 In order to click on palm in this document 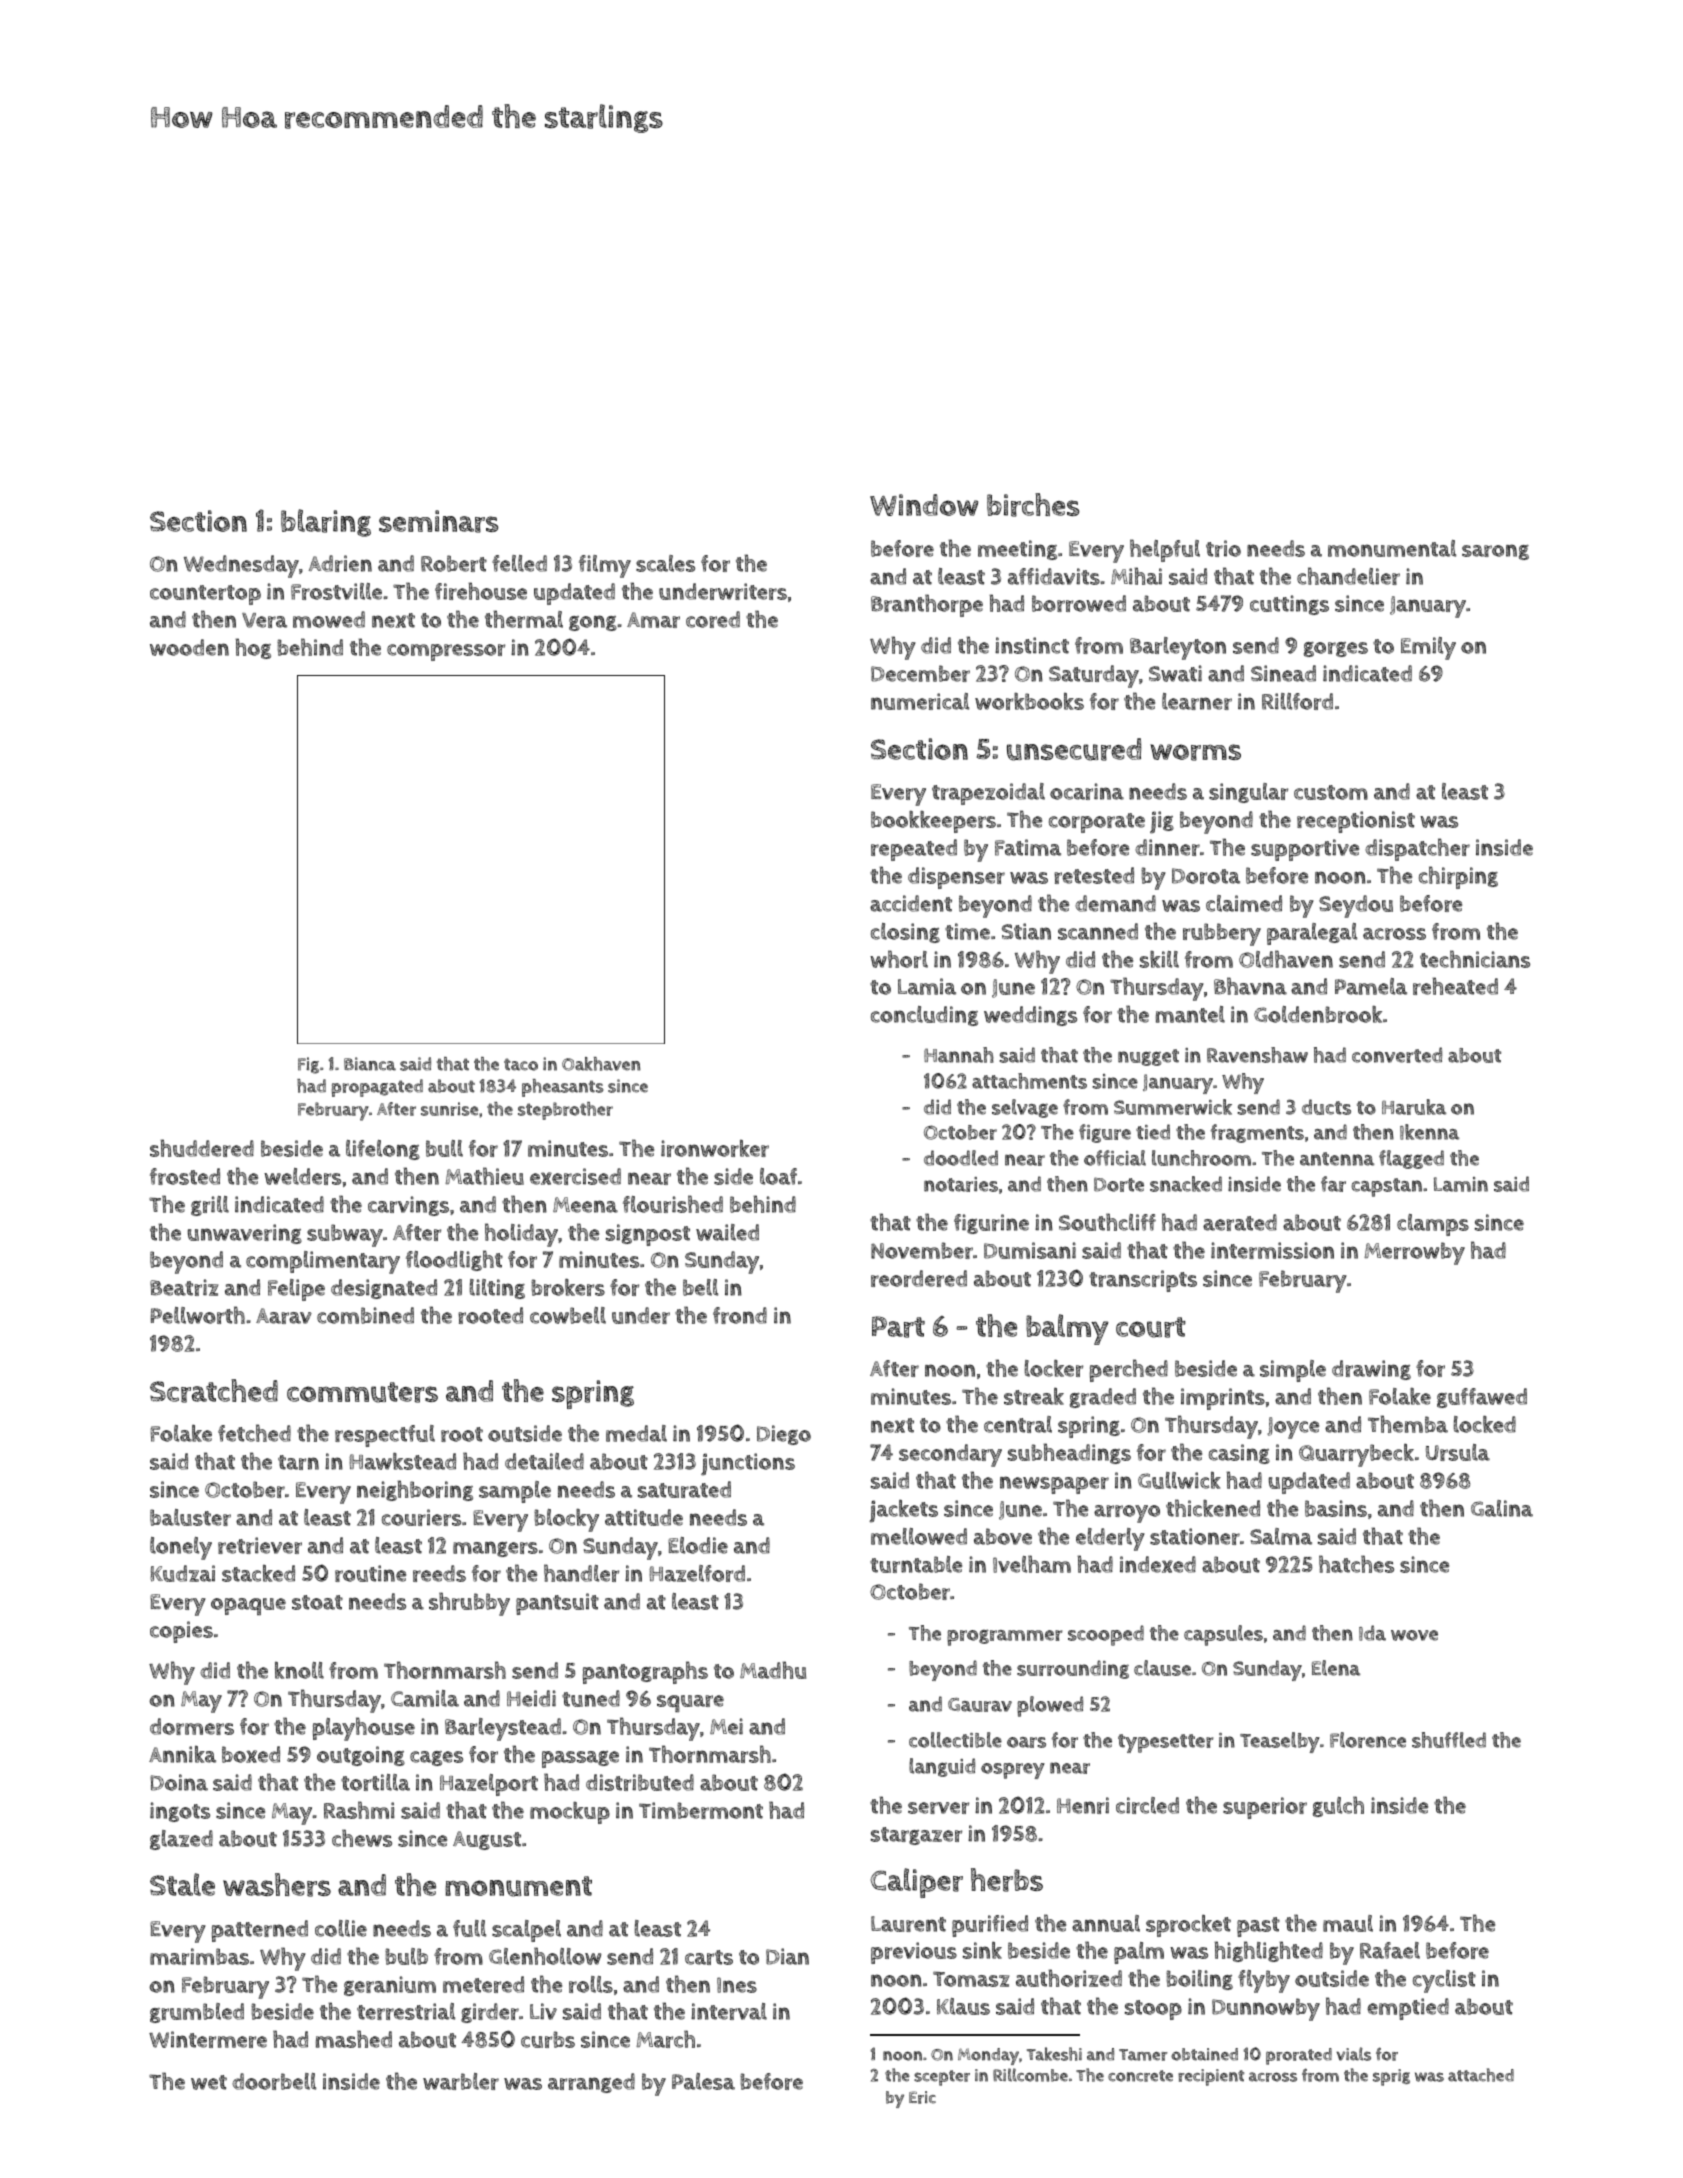, I will do `click(1139, 1953)`.
